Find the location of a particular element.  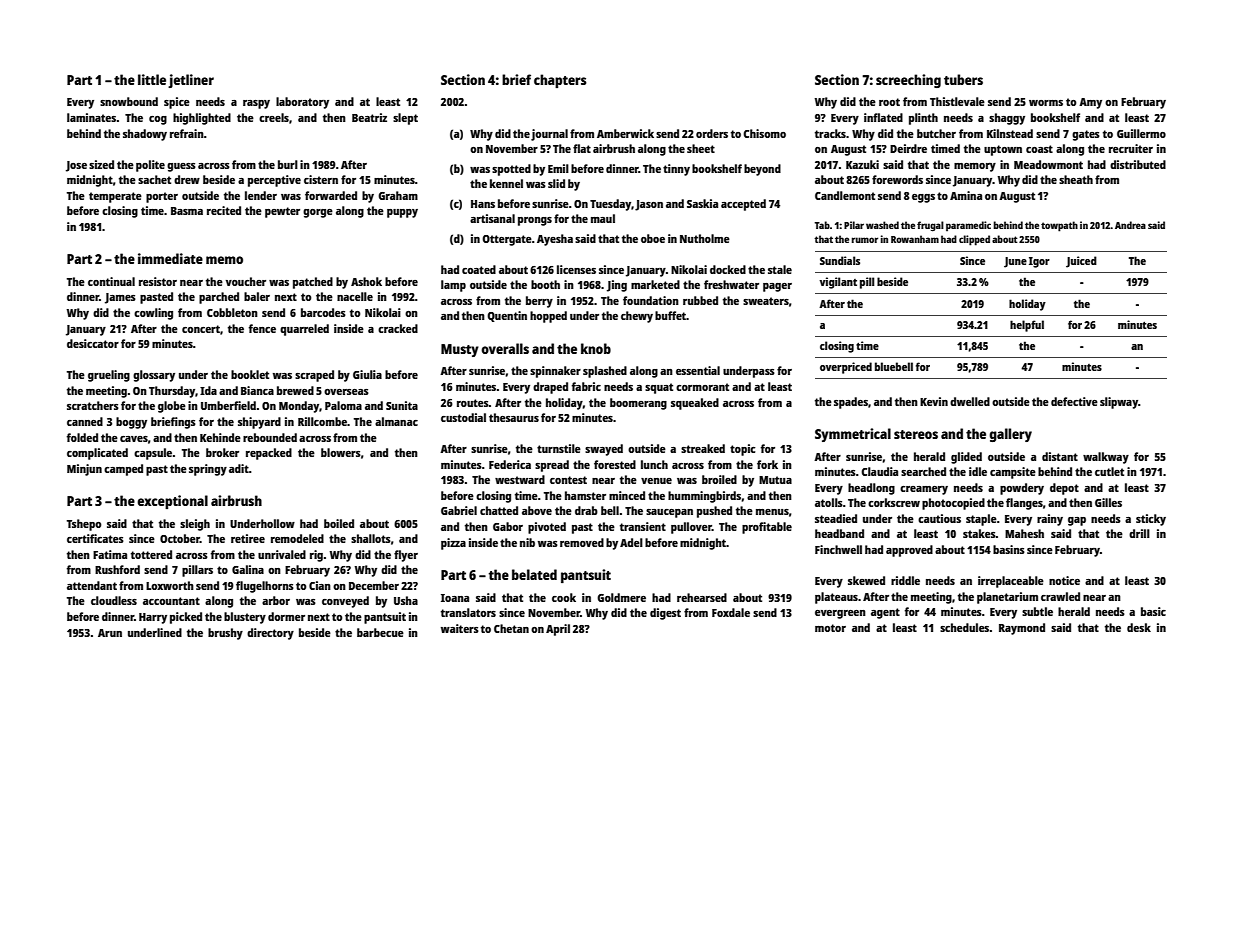

jetliner is located at coordinates (191, 81).
